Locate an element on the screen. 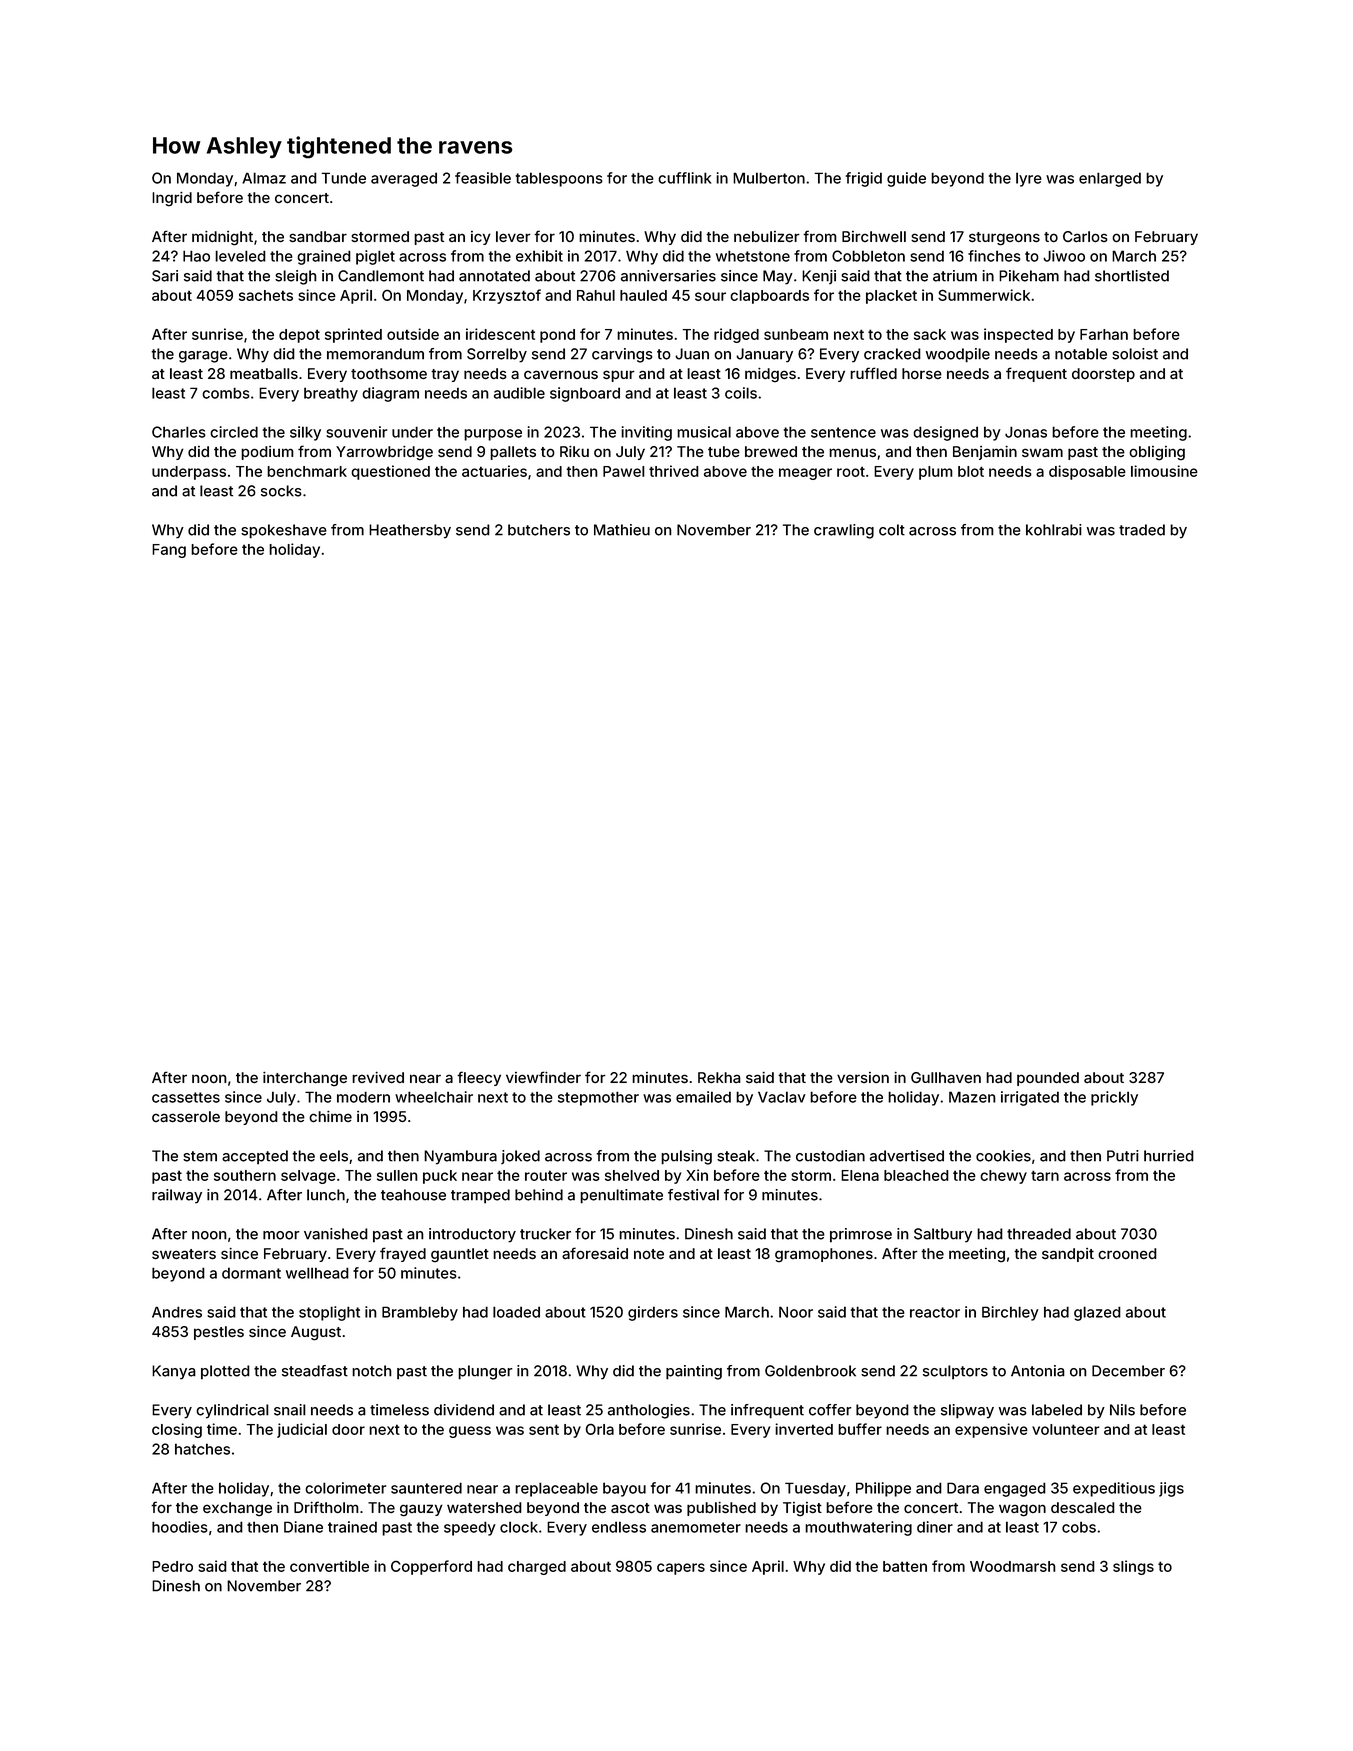  diagram is located at coordinates (390, 394).
